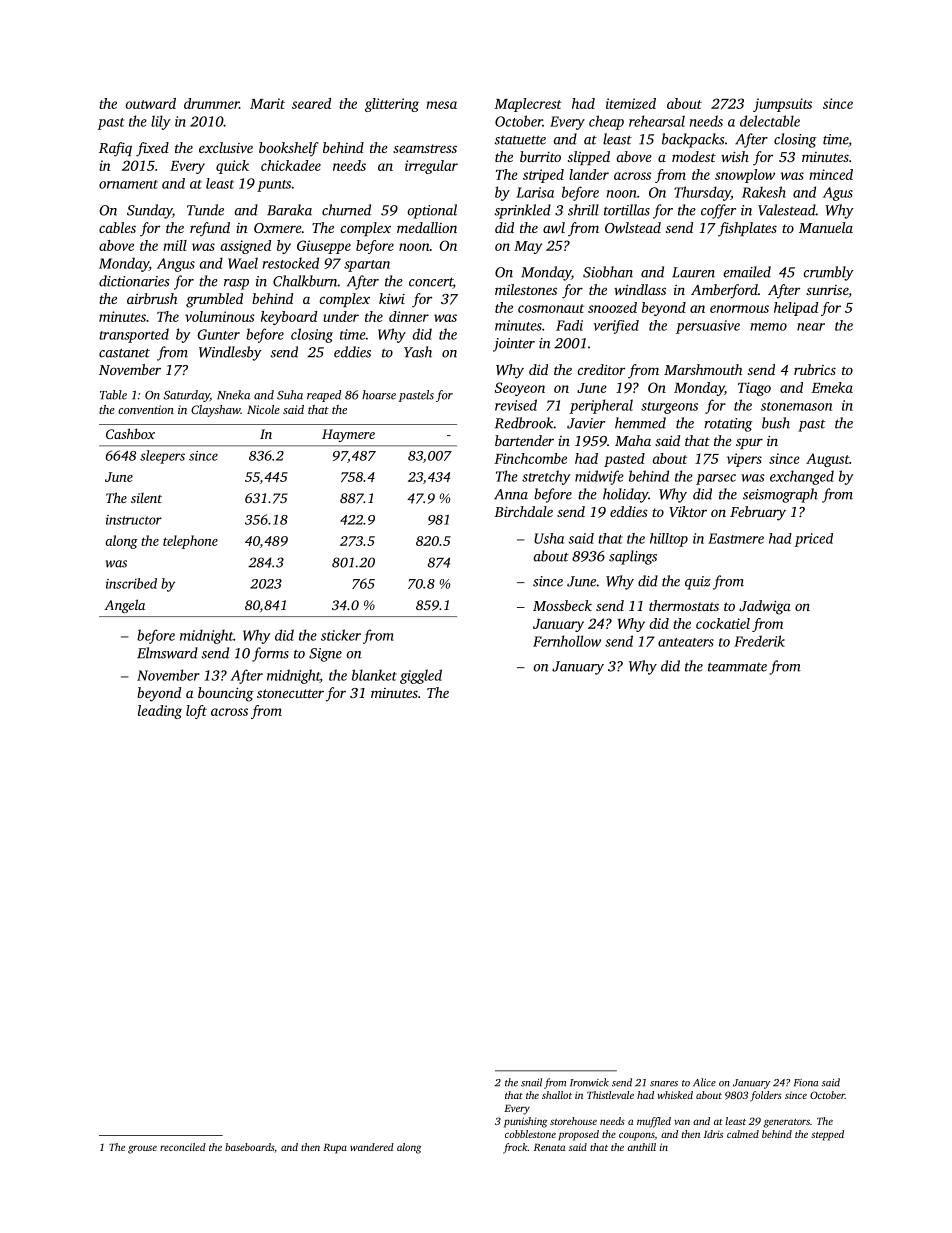 This page has height=1233, width=952. Describe the element at coordinates (754, 389) in the page. I see `Tiago` at that location.
